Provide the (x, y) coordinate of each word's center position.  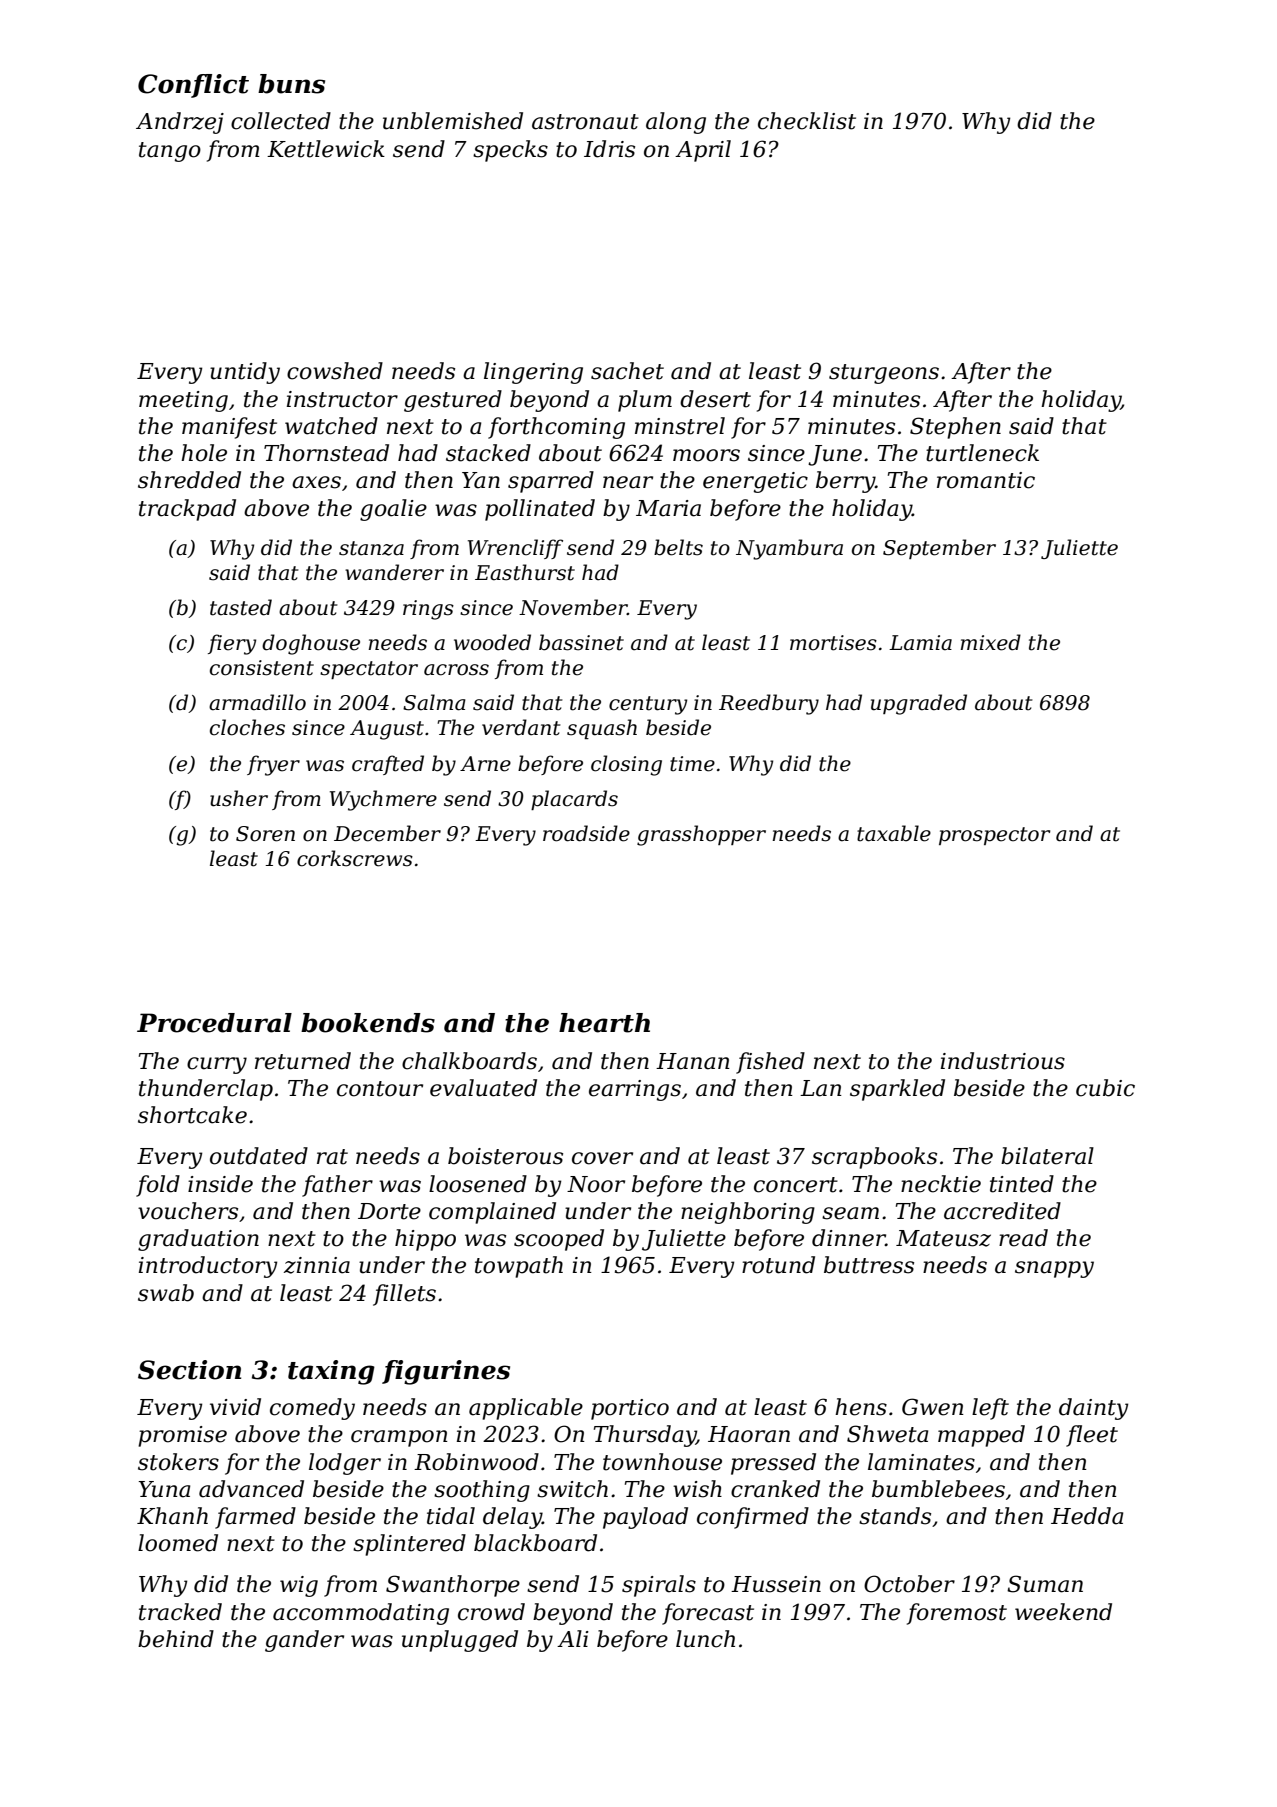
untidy (245, 373)
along (676, 123)
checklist (807, 121)
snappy (1054, 1269)
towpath (519, 1267)
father (337, 1186)
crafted (388, 765)
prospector (994, 836)
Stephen (955, 428)
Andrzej (180, 123)
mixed (991, 642)
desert (715, 399)
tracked (180, 1612)
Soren (265, 834)
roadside (586, 833)
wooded (492, 642)
